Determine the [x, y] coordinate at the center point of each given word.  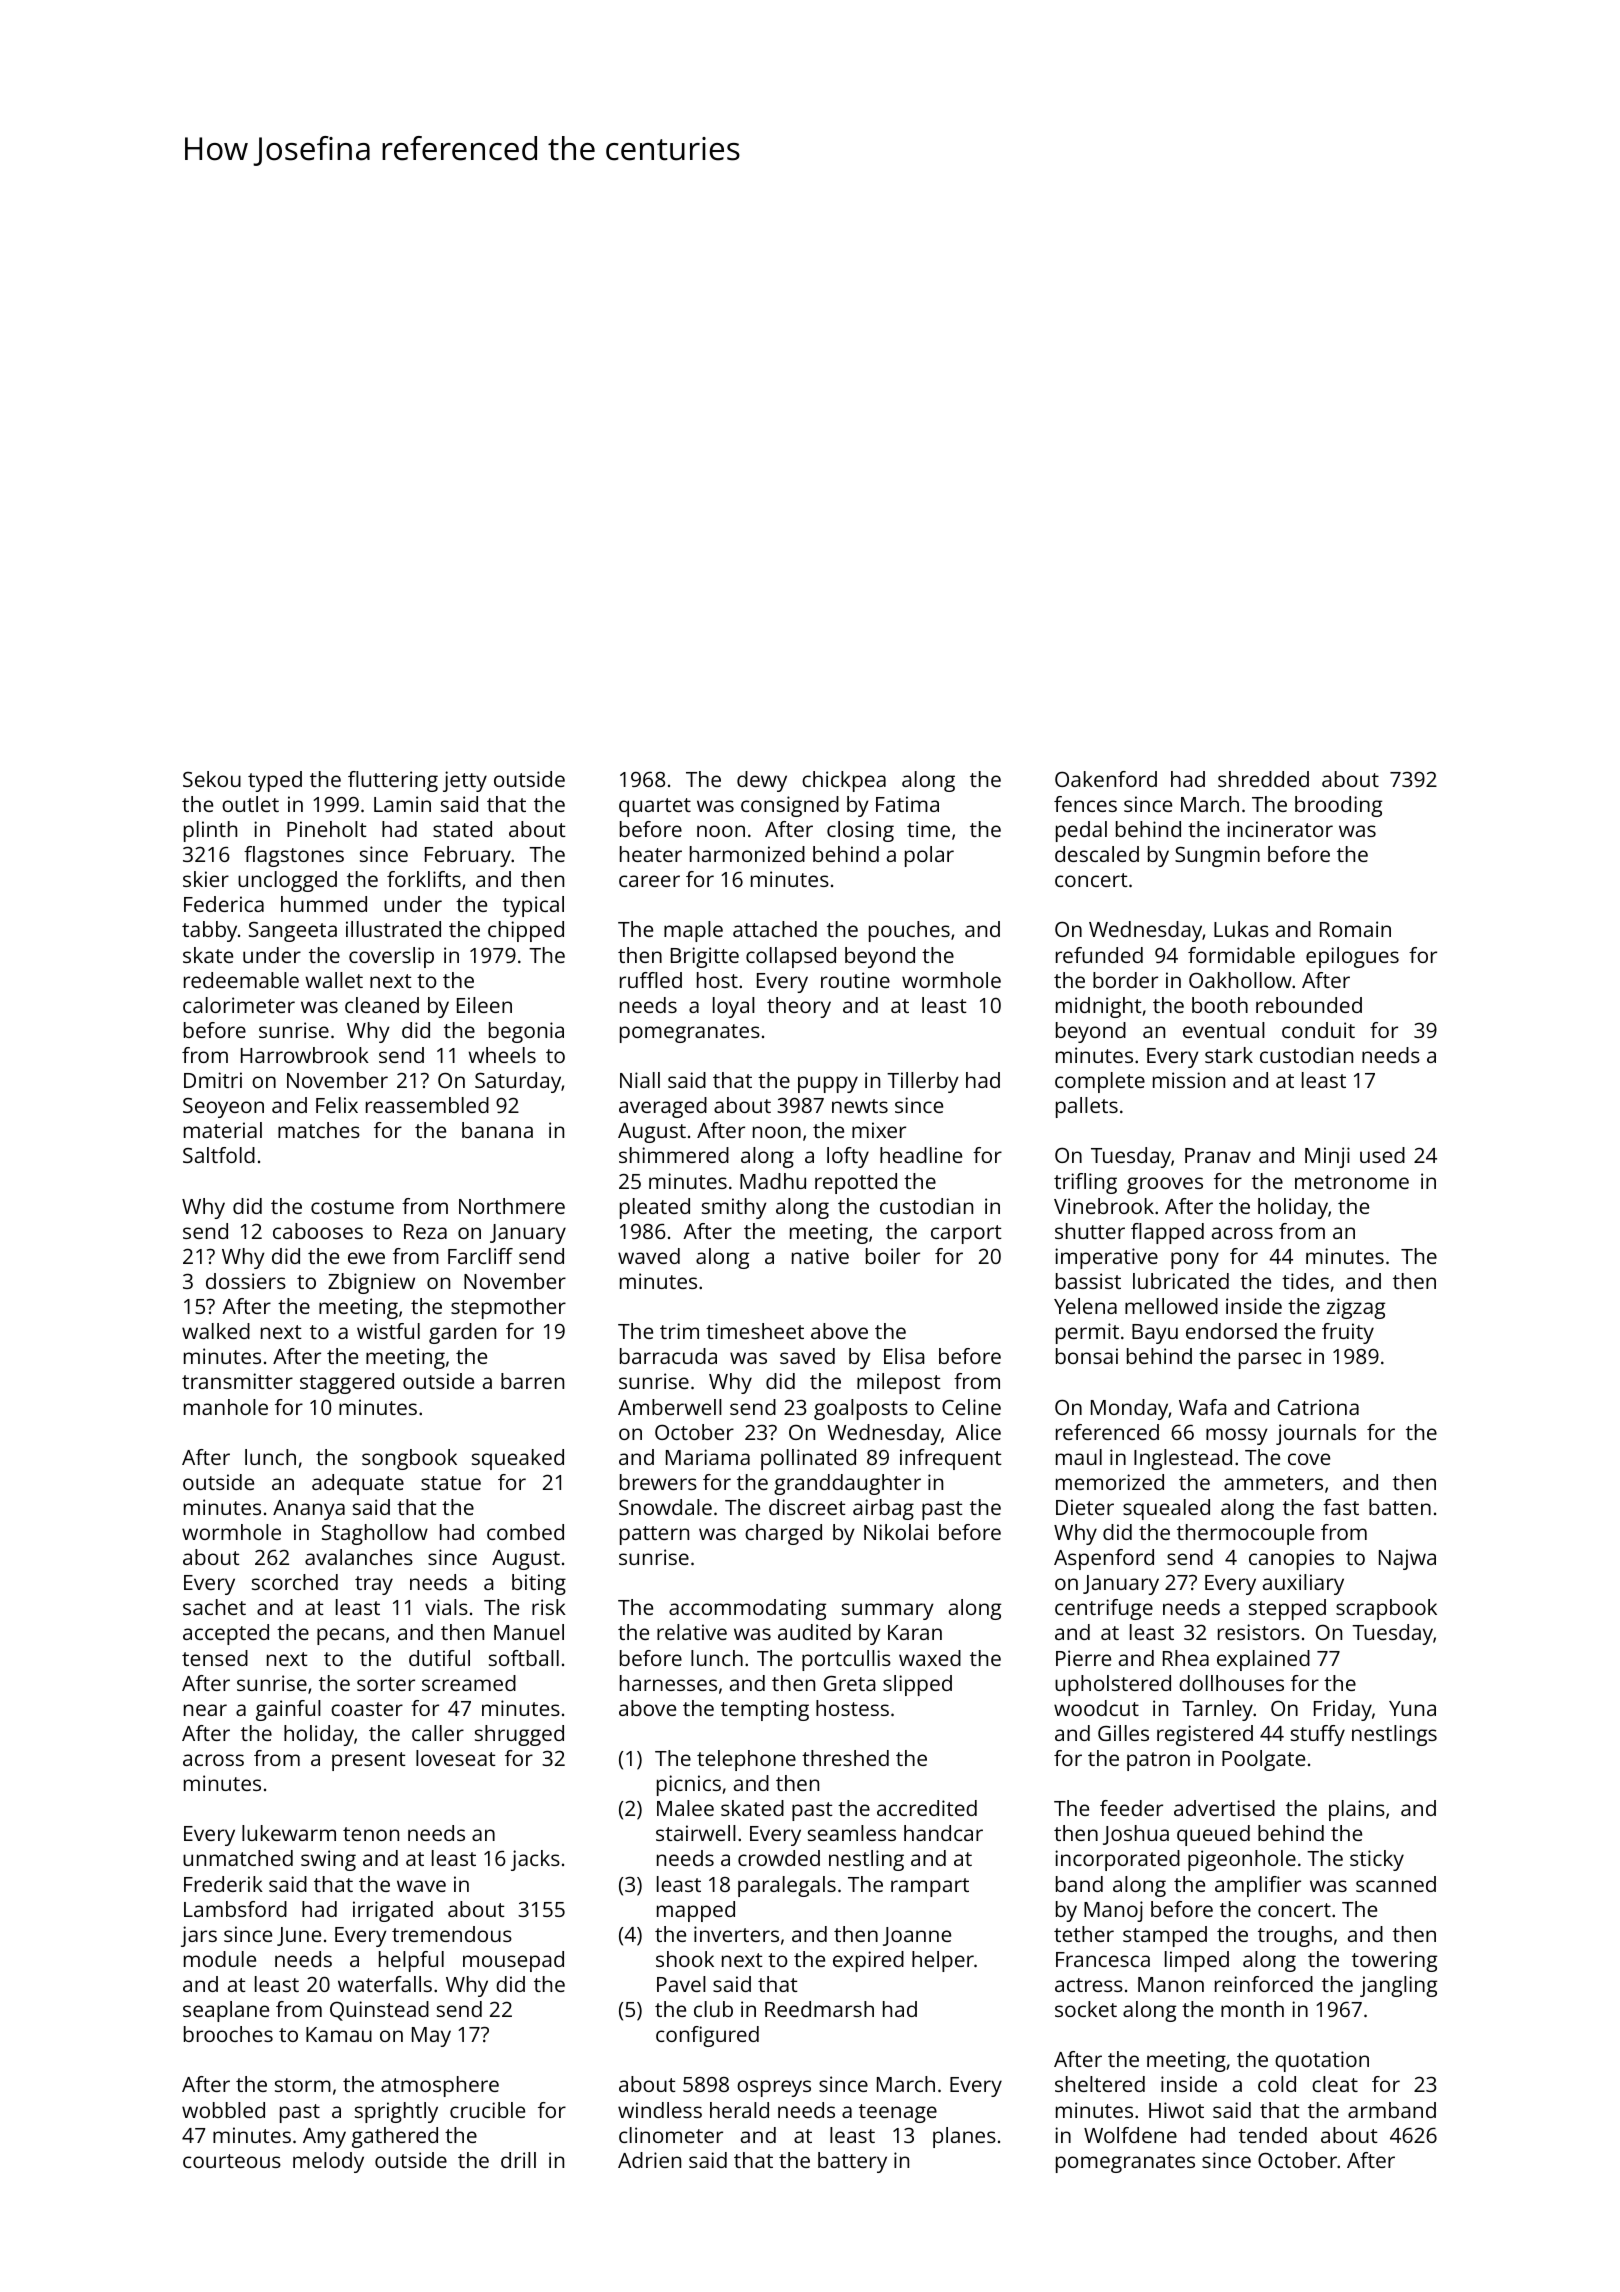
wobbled [223, 2110]
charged [783, 1534]
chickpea [844, 781]
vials [446, 1607]
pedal [1081, 831]
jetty [465, 781]
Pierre [1083, 1658]
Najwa [1407, 1559]
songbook [409, 1459]
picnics [689, 1785]
